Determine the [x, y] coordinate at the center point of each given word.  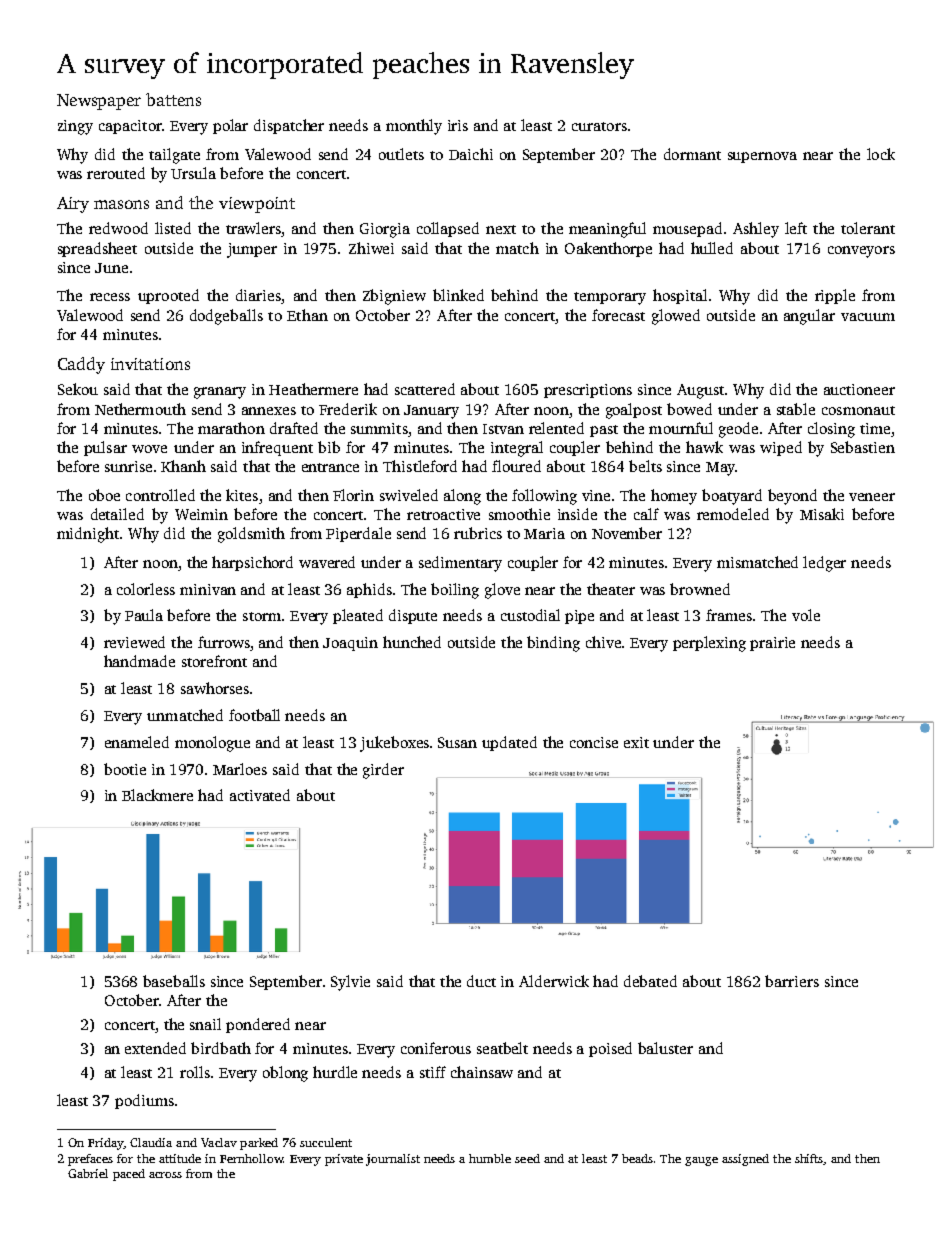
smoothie [519, 514]
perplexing [709, 644]
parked [259, 1144]
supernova [762, 157]
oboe [104, 495]
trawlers [253, 228]
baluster [665, 1048]
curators [599, 126]
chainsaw [482, 1072]
